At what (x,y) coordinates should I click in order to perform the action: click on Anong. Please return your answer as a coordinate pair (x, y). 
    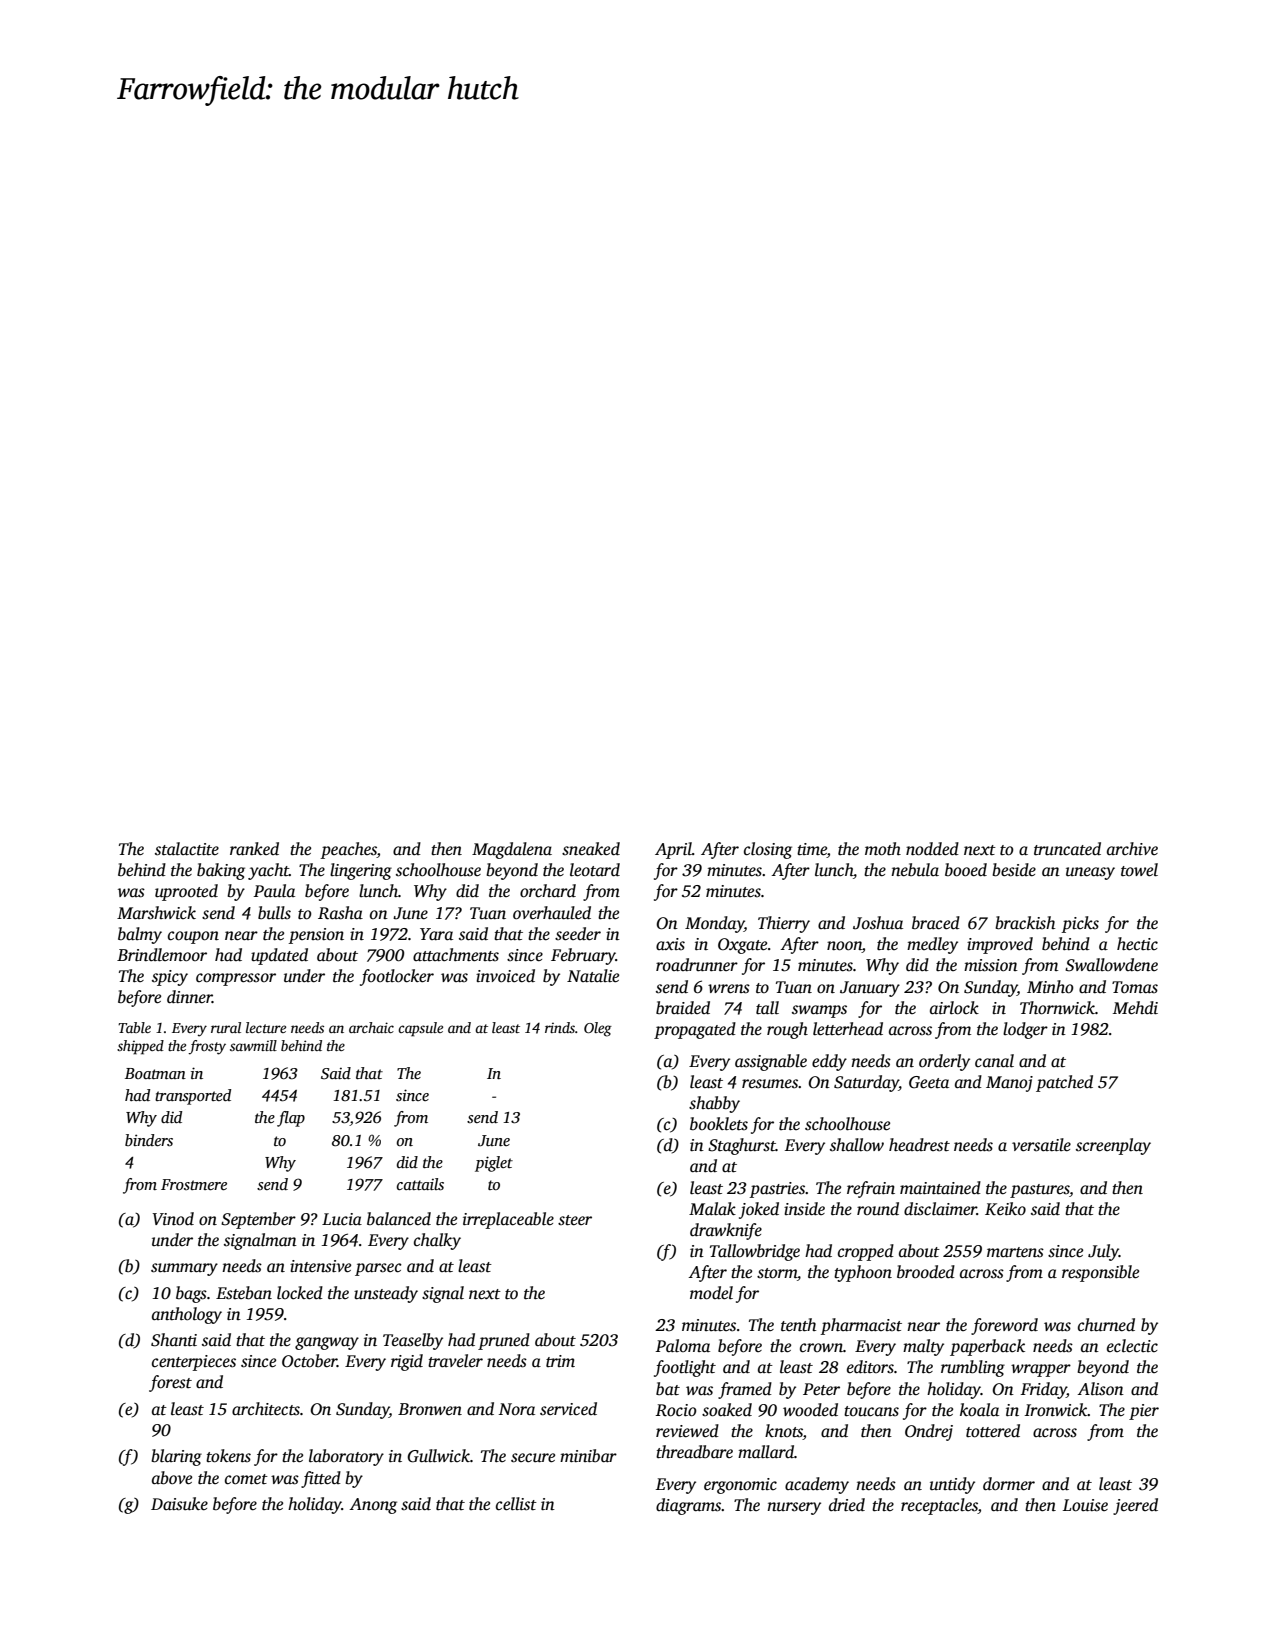
    Looking at the image, I should click on (373, 1506).
